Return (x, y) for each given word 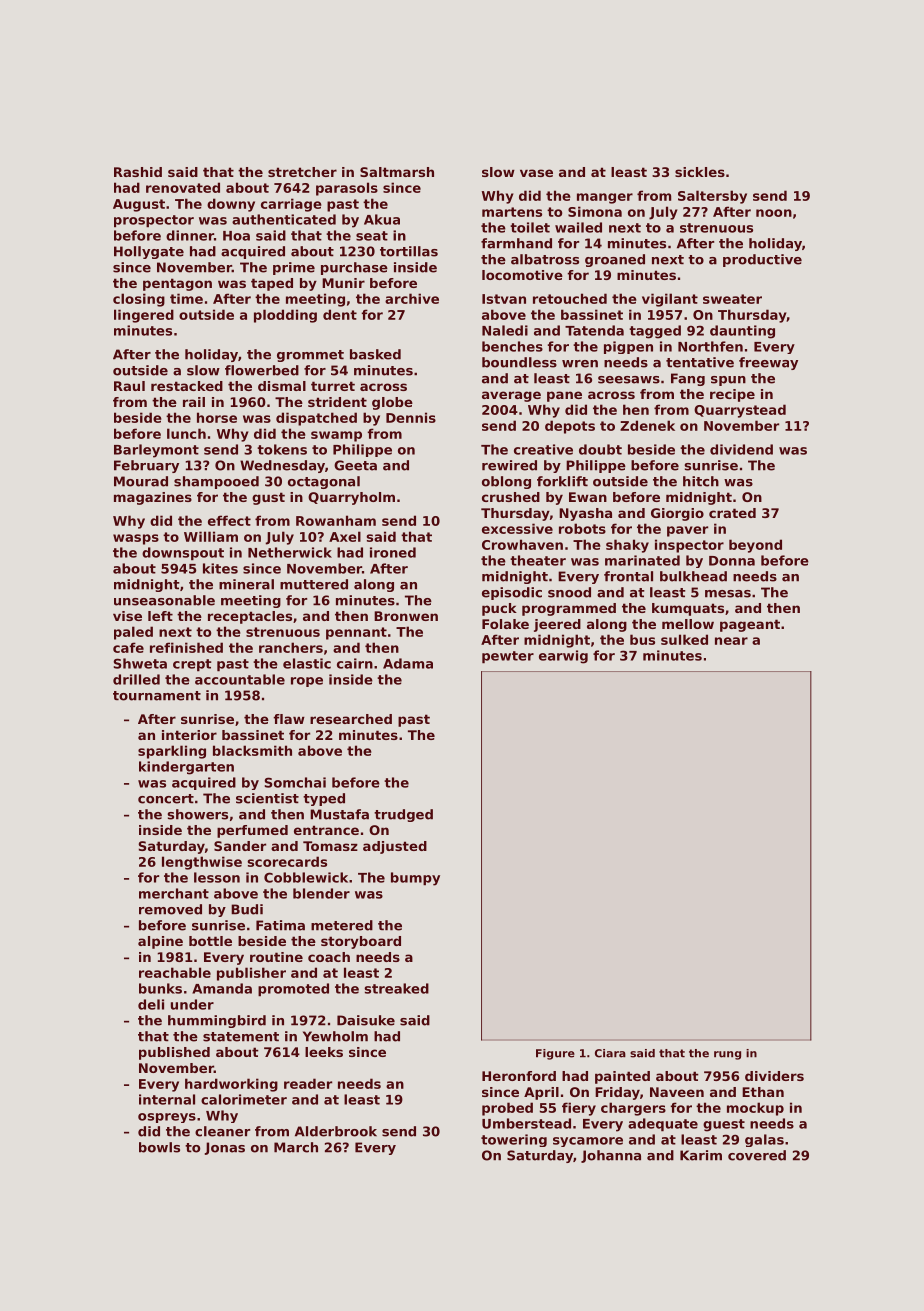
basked (375, 354)
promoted (293, 990)
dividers (774, 1076)
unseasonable (164, 600)
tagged (655, 332)
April (541, 1093)
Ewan (588, 497)
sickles (700, 172)
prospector (154, 221)
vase (536, 173)
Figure (555, 1054)
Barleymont (156, 451)
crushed (511, 497)
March (296, 1147)
